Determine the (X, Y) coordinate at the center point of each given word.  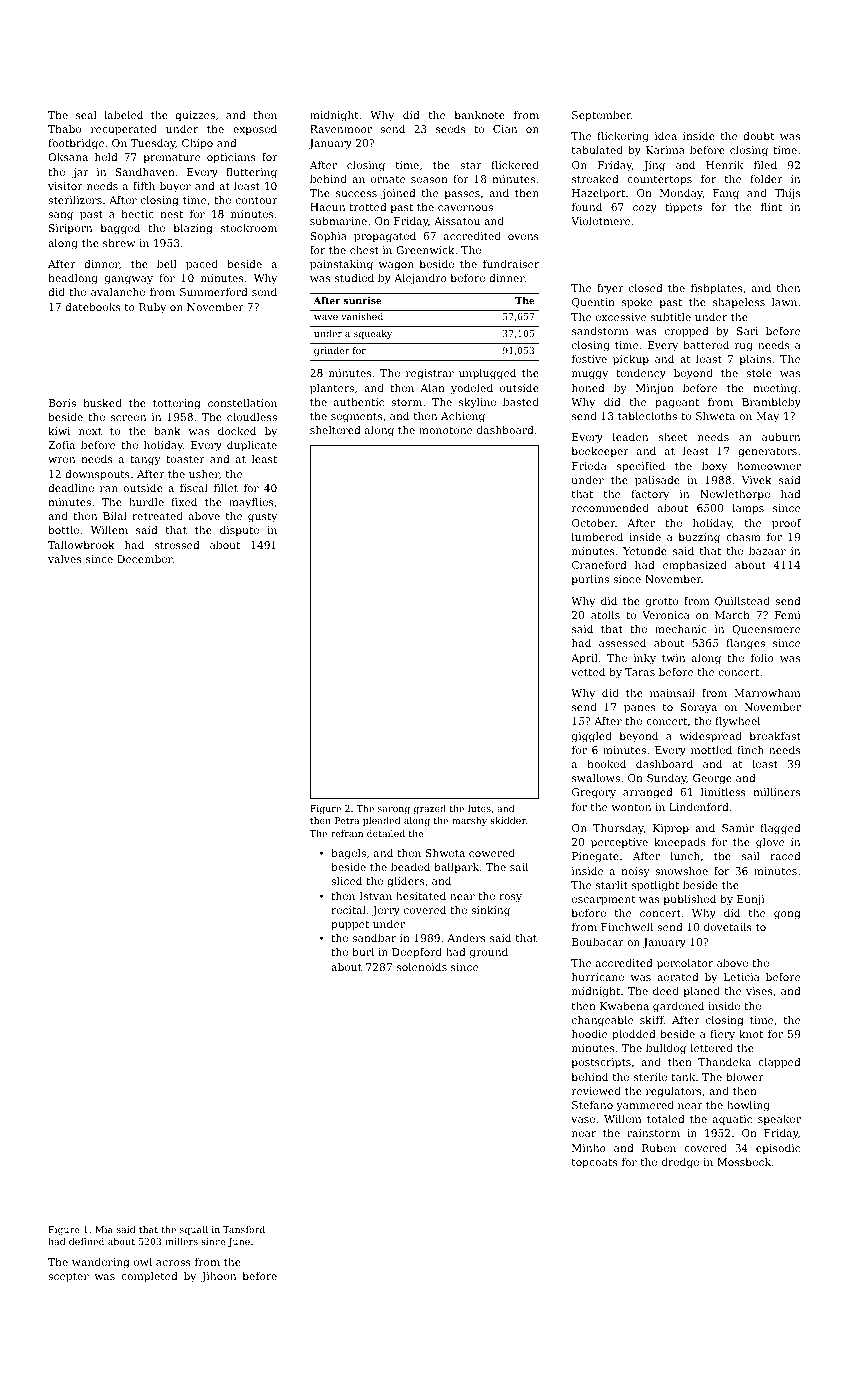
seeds (451, 129)
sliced (346, 881)
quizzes (195, 116)
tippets (683, 208)
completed (149, 1277)
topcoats (594, 1163)
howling (748, 1106)
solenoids (422, 967)
